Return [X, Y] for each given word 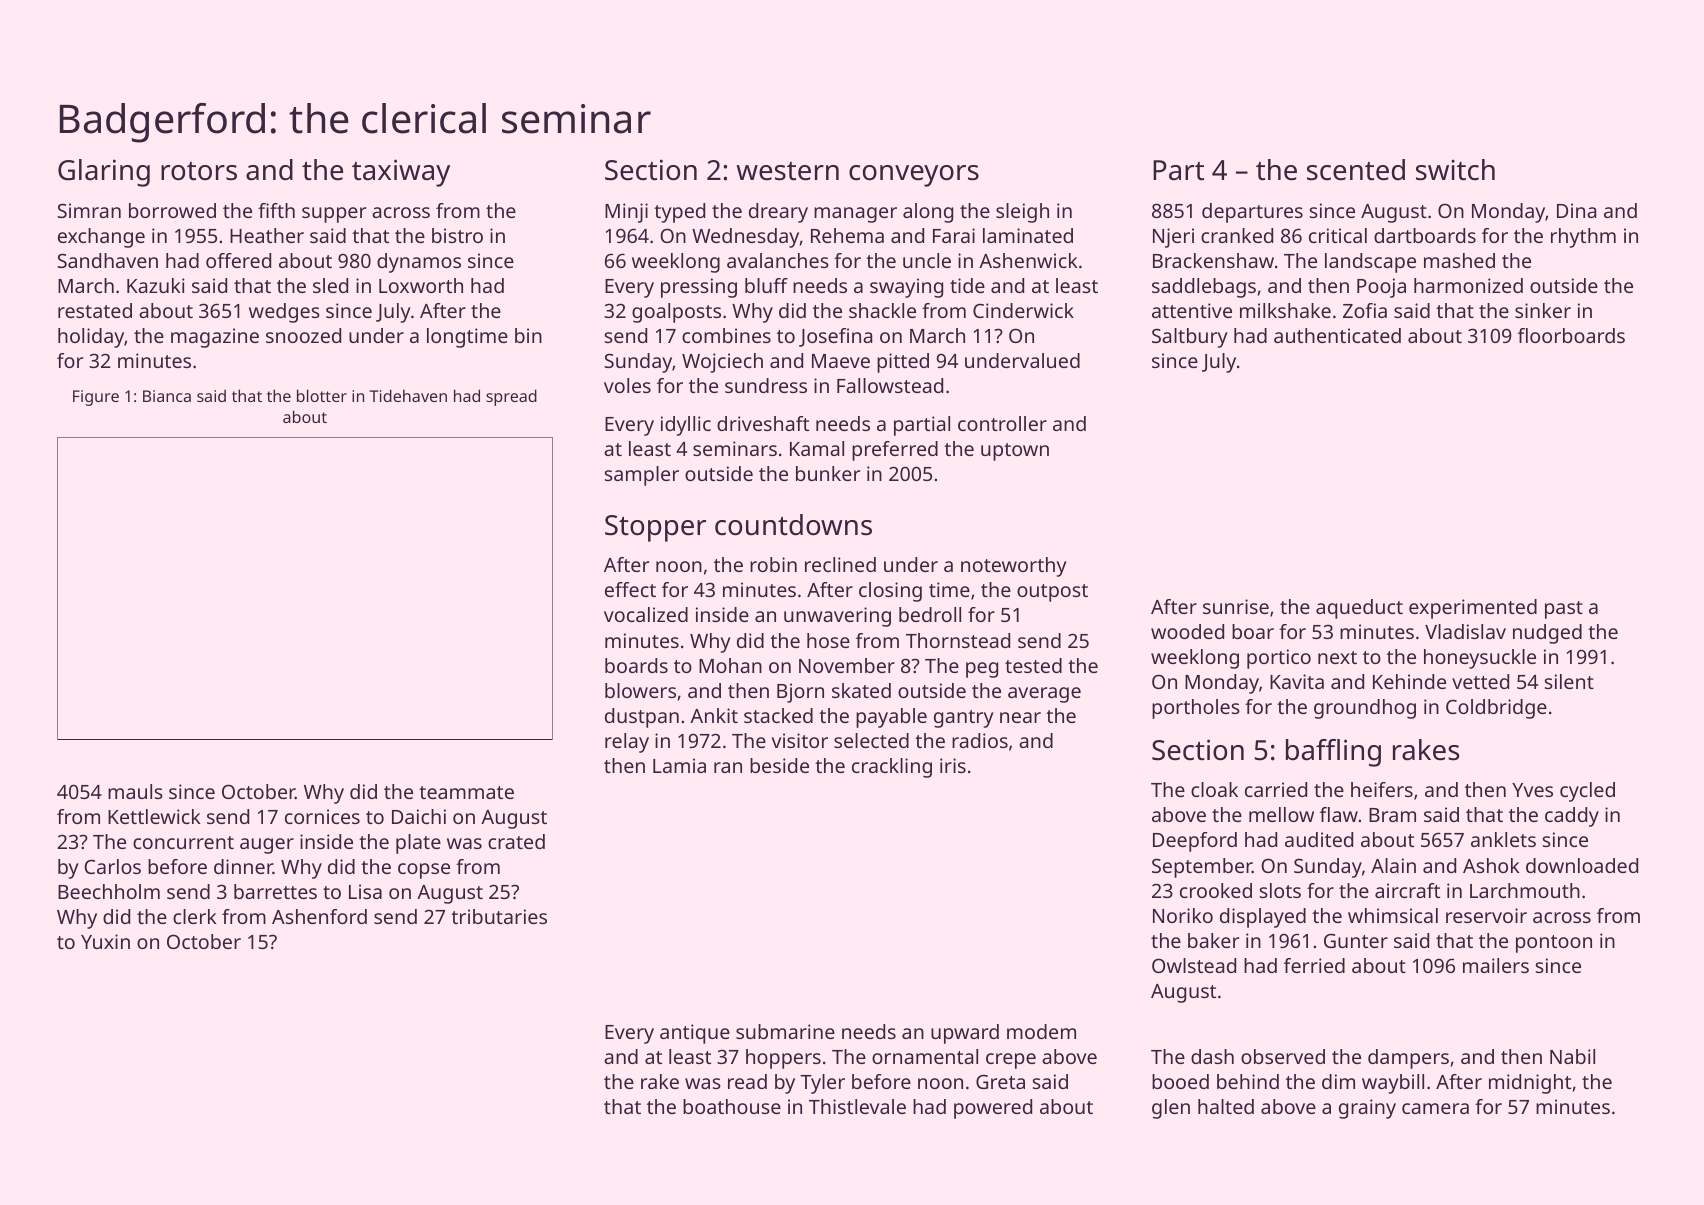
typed [679, 213]
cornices [322, 816]
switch [1455, 170]
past [1564, 610]
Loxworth [421, 285]
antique [695, 1034]
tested [1033, 665]
